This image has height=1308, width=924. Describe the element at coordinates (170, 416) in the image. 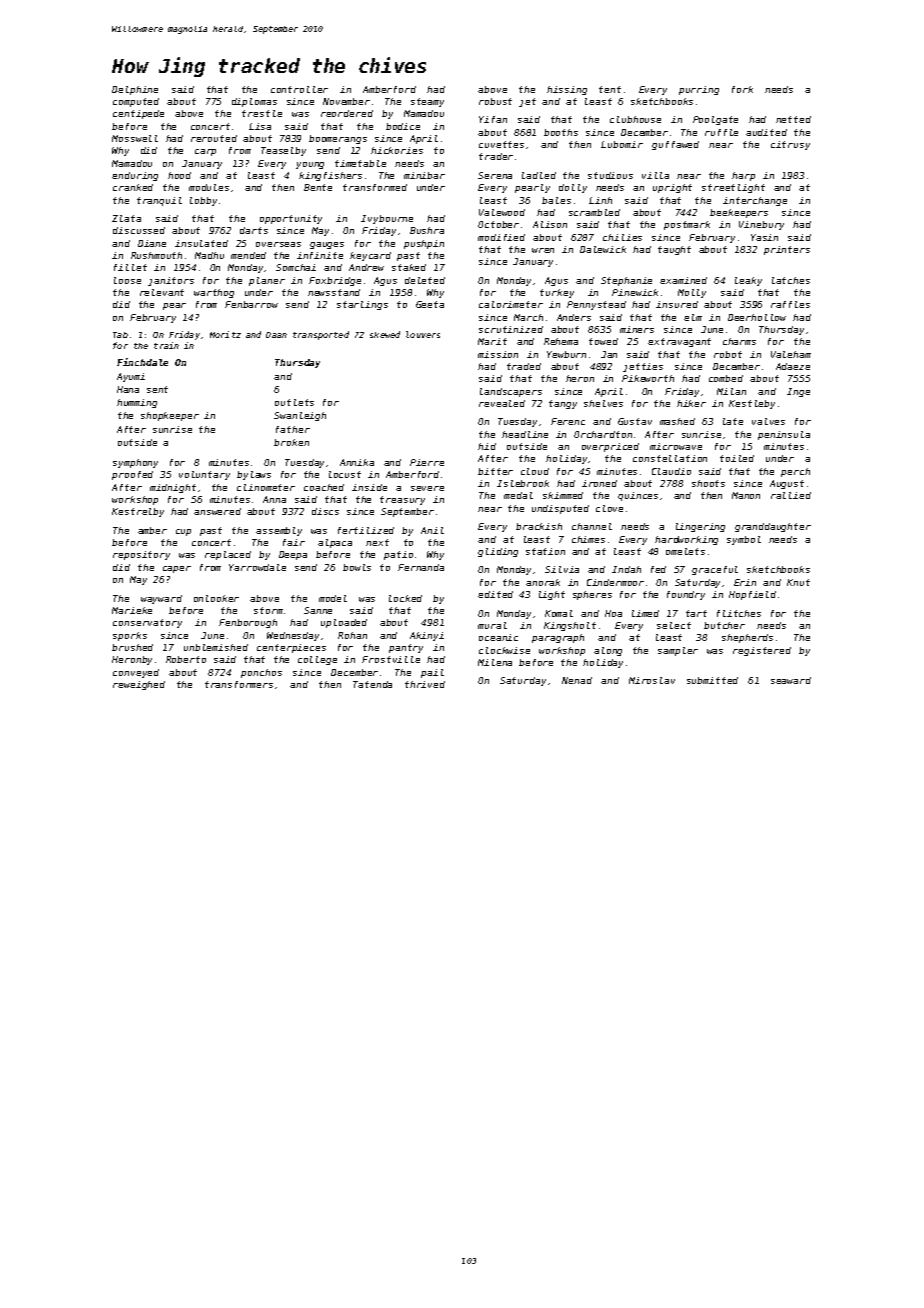

I see `shopkeeper` at that location.
